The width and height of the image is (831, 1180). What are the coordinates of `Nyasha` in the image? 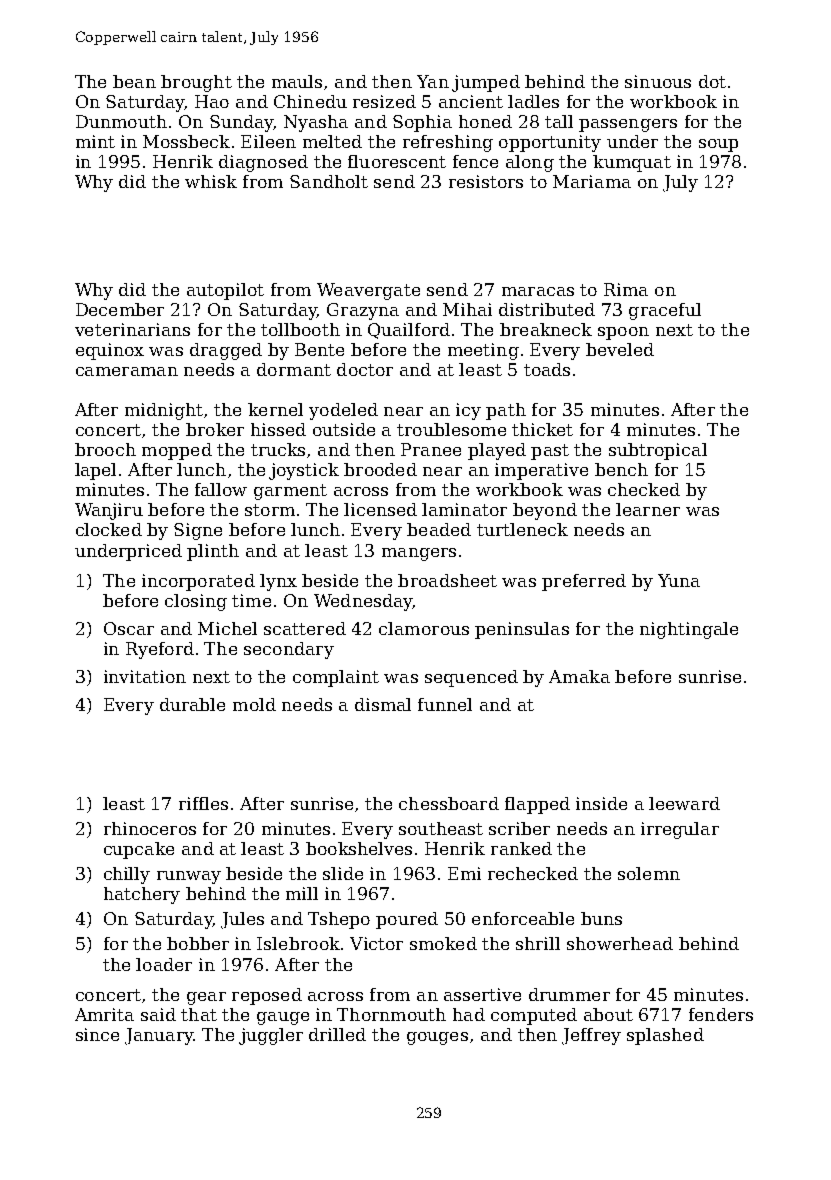 It's located at (316, 123).
